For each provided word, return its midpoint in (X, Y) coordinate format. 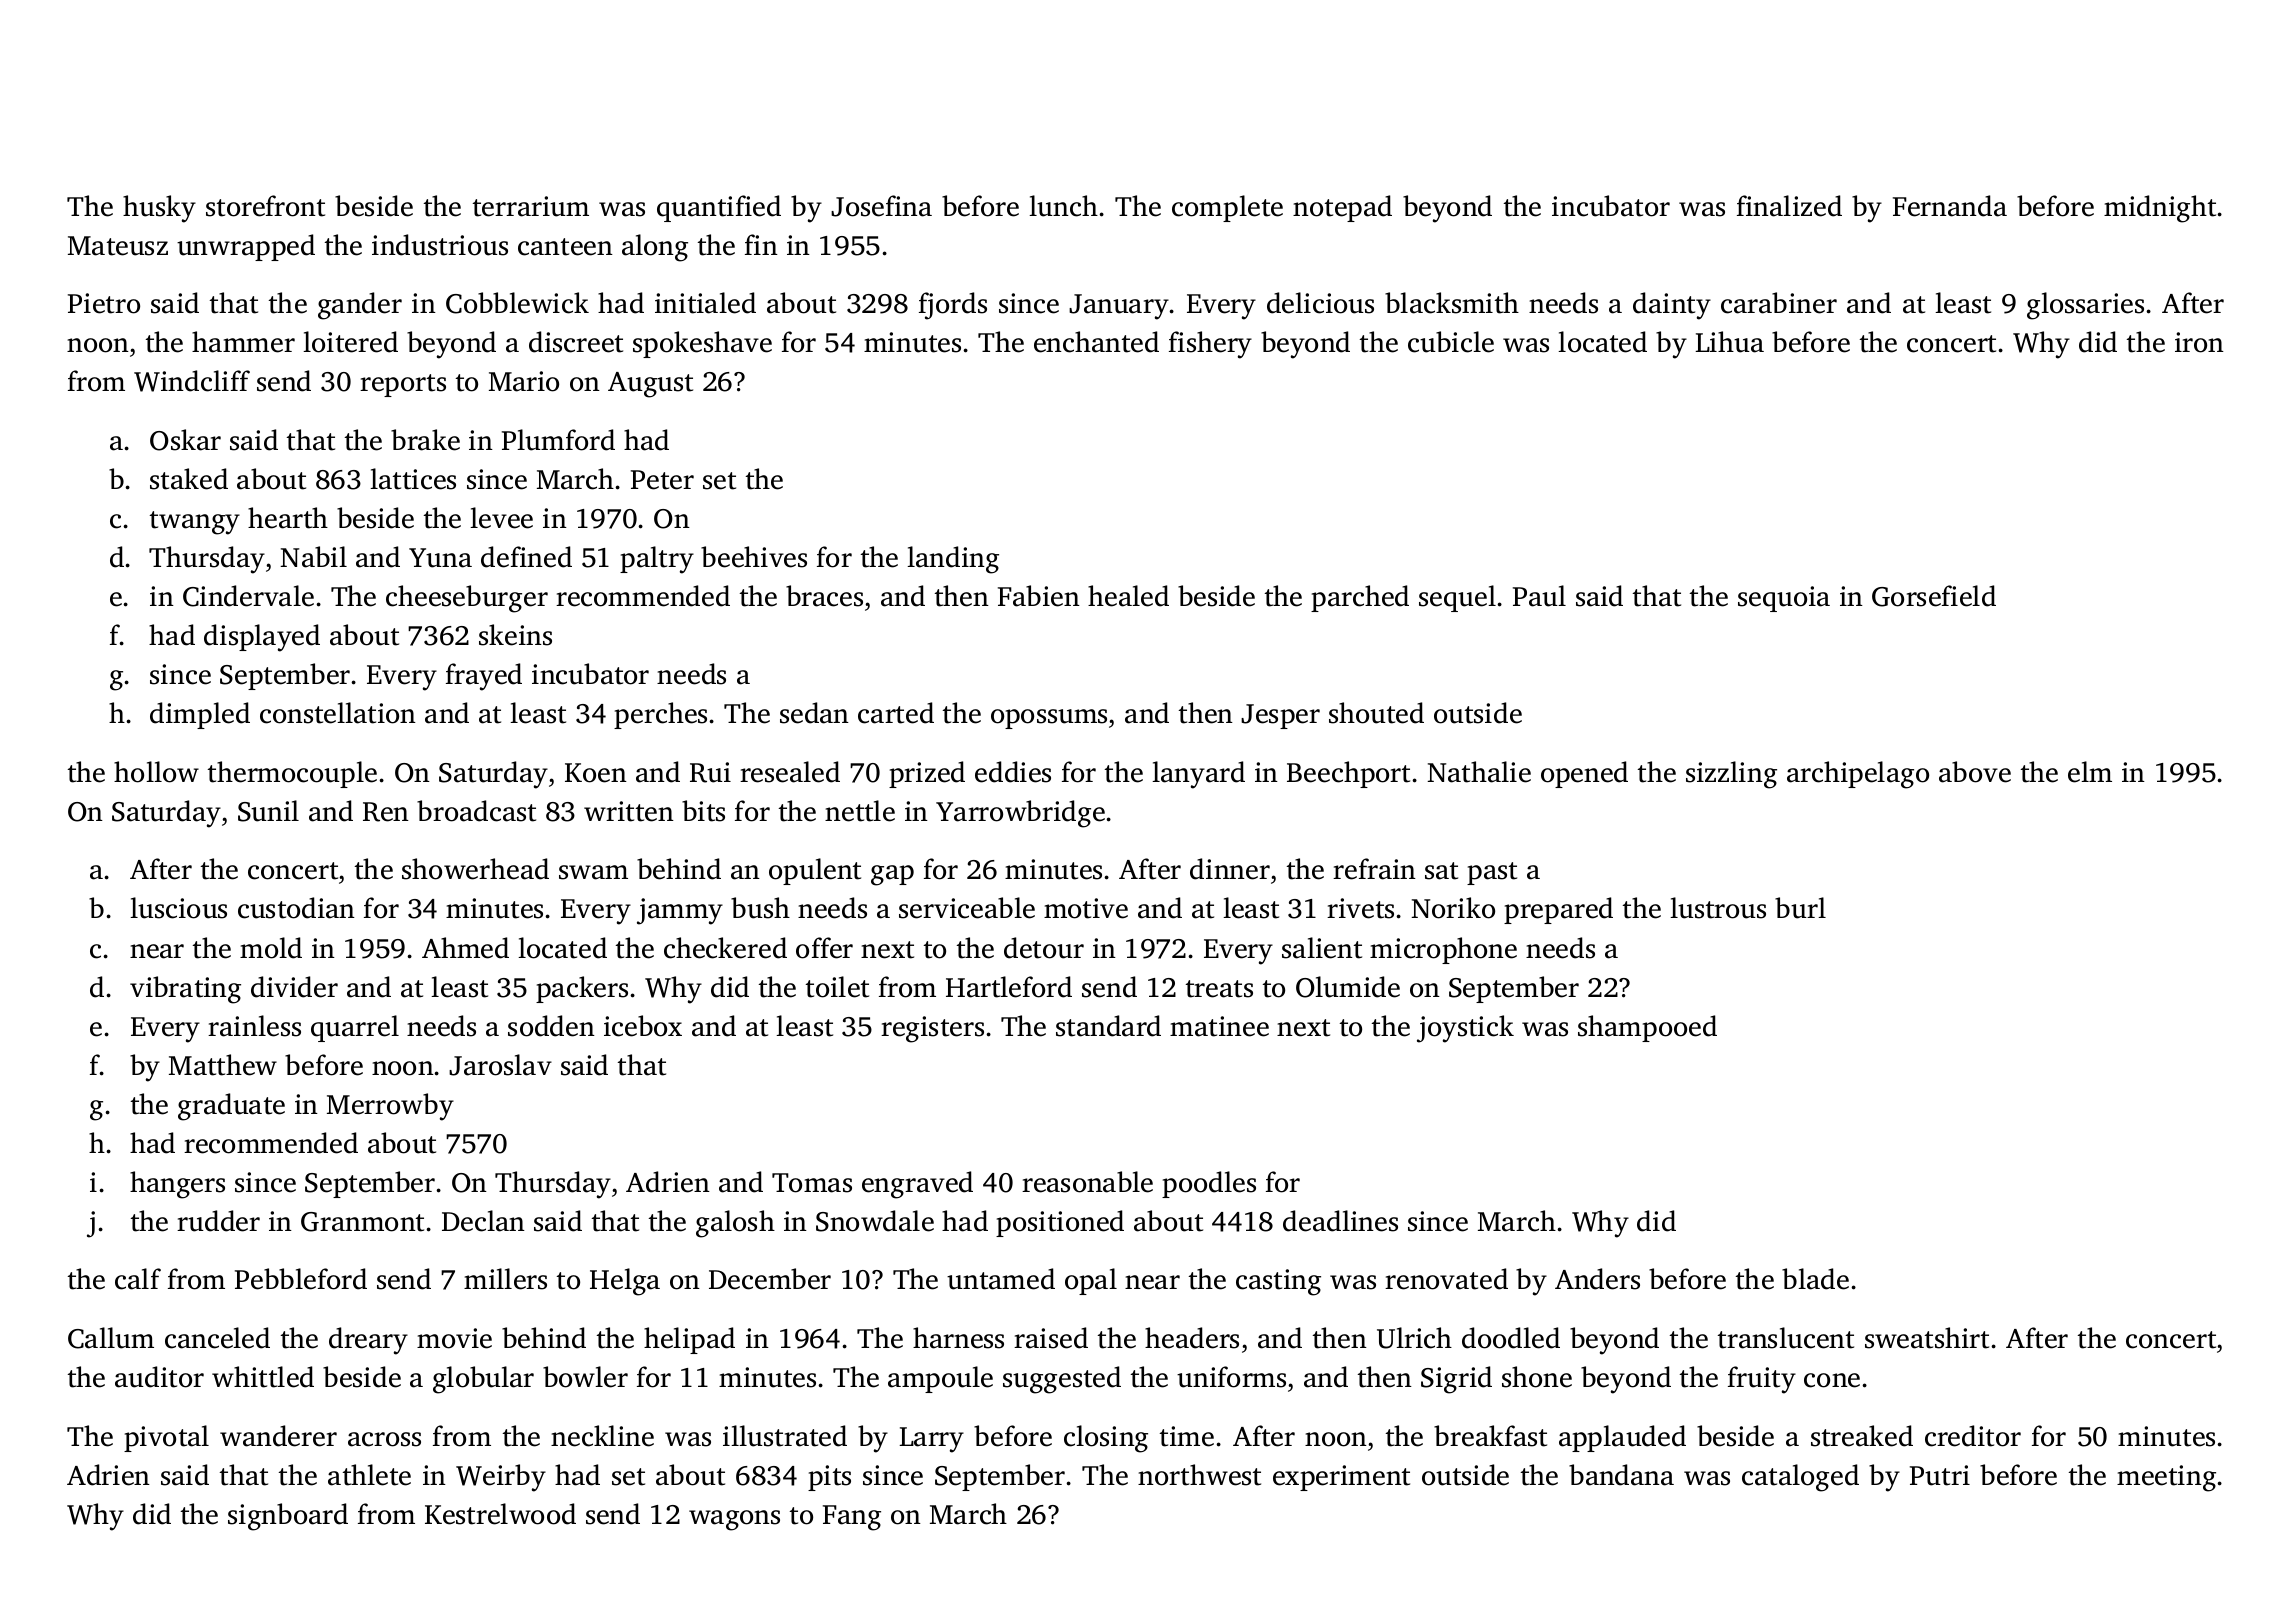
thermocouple (292, 774)
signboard (288, 1517)
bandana (1621, 1475)
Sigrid (1456, 1380)
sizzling (1731, 775)
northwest (1199, 1475)
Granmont (362, 1222)
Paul (1539, 596)
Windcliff (192, 381)
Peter (662, 480)
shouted (1376, 713)
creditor (1973, 1436)
